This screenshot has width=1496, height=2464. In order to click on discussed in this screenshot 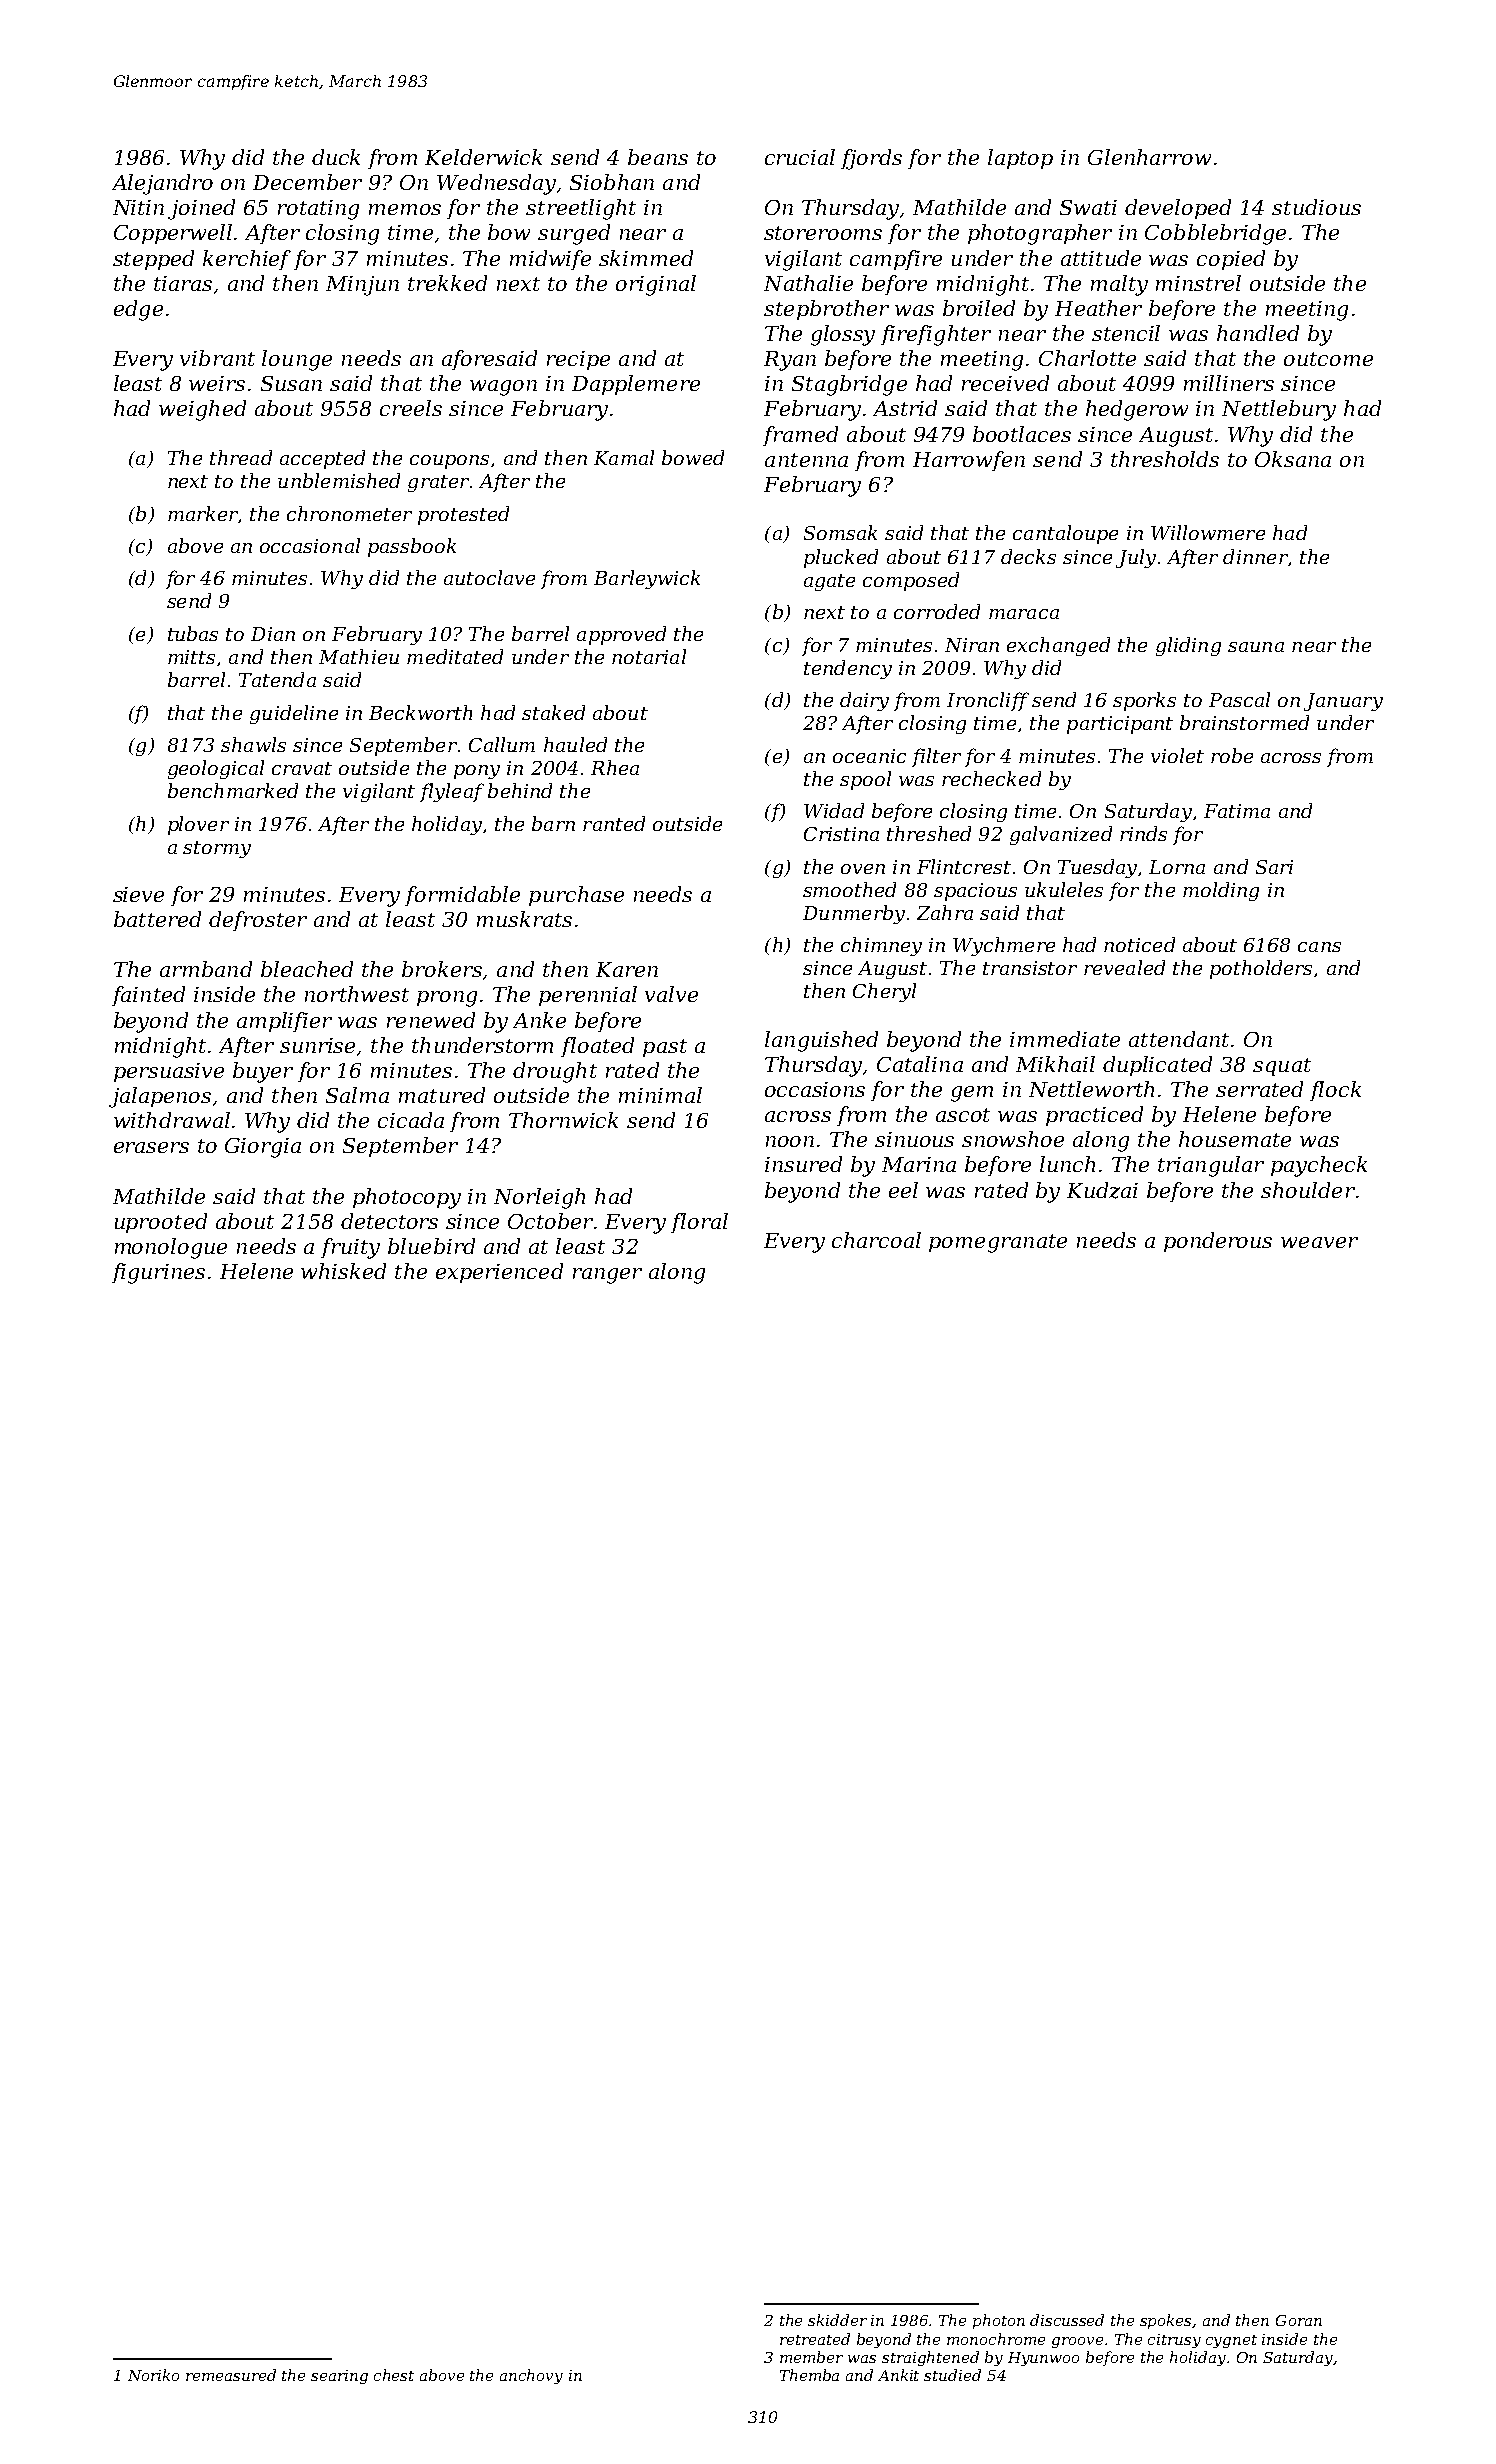, I will do `click(1067, 2320)`.
